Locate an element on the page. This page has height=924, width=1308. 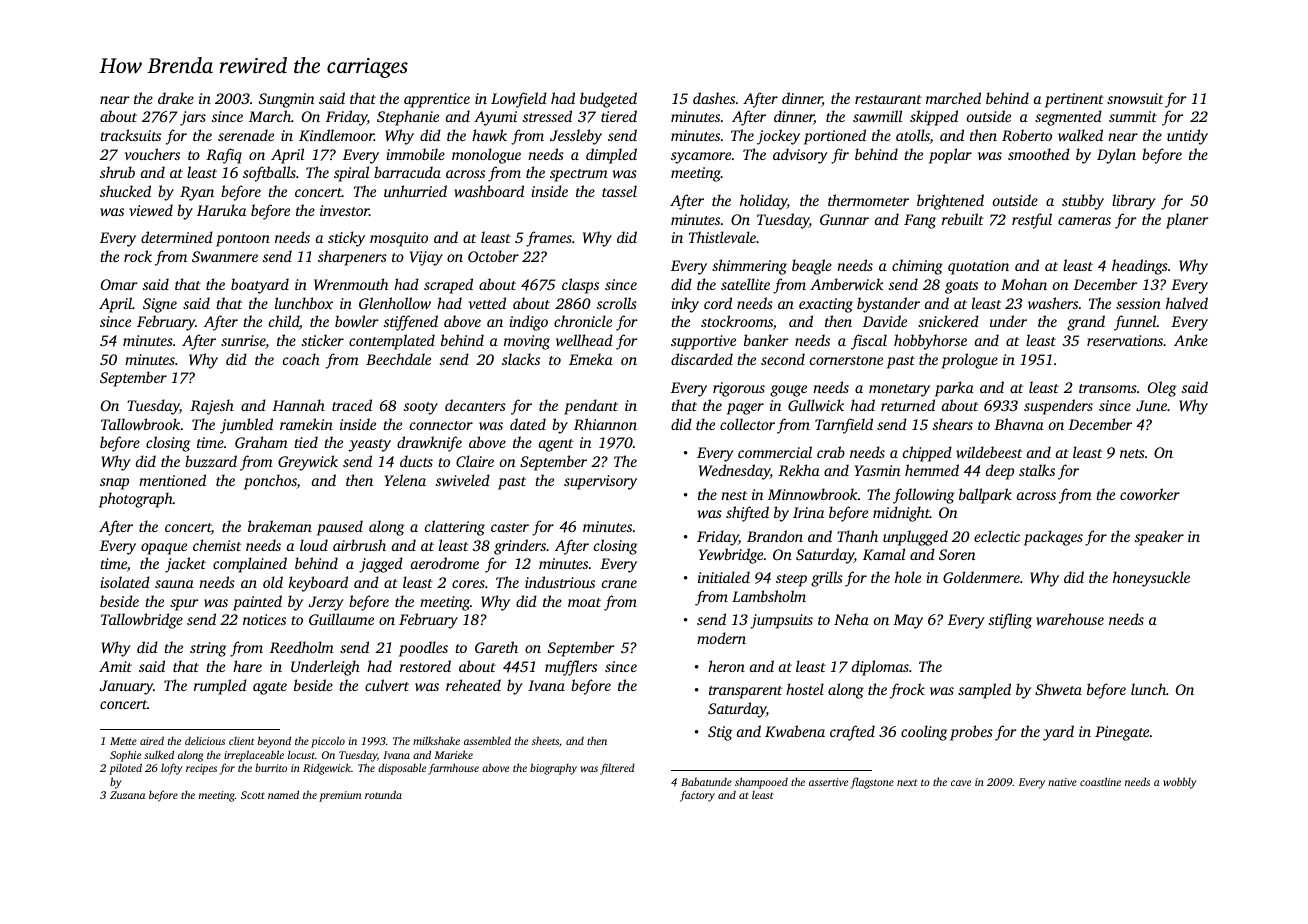
child is located at coordinates (284, 321).
